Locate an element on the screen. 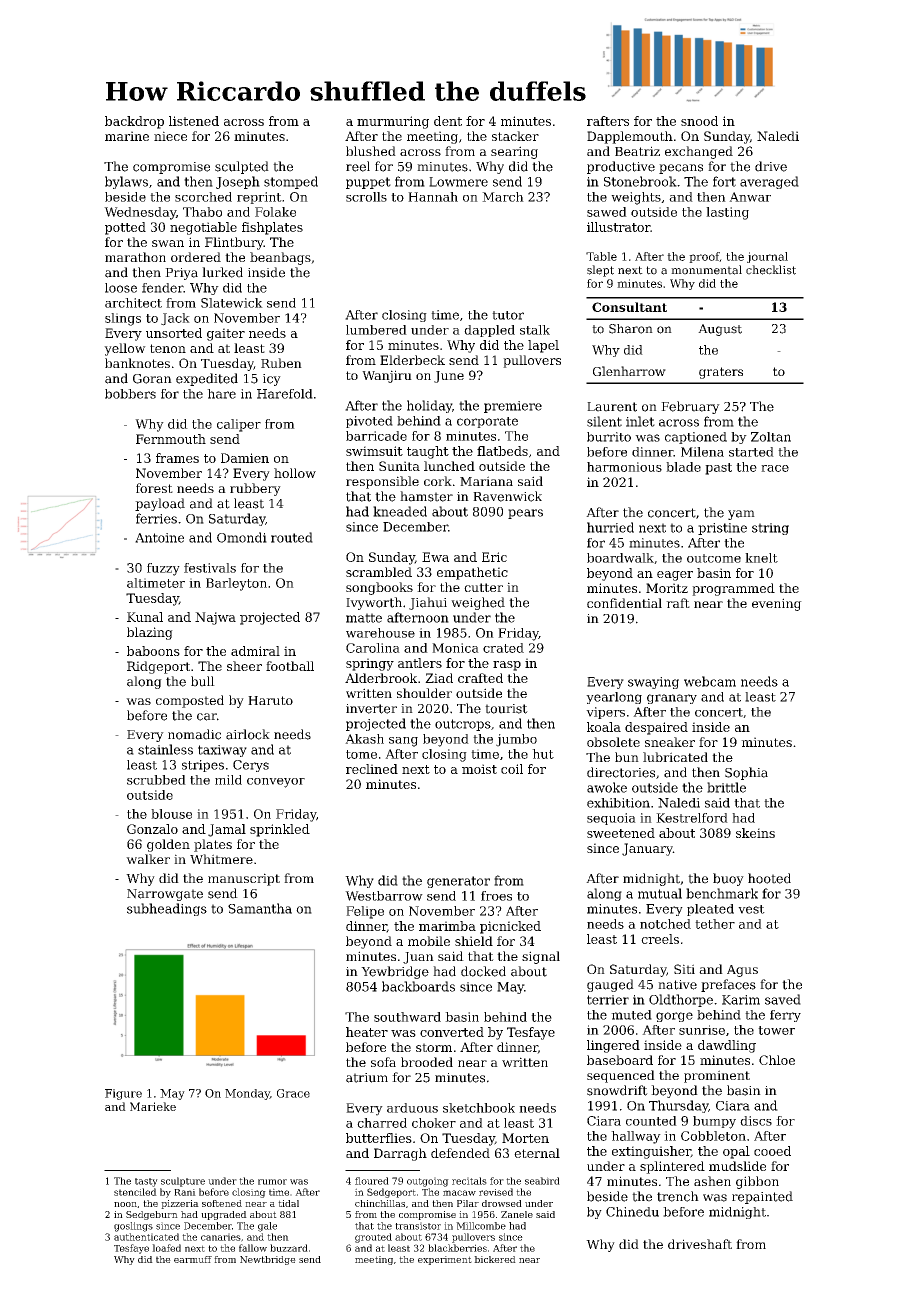 This screenshot has height=1316, width=908. snood is located at coordinates (699, 121).
